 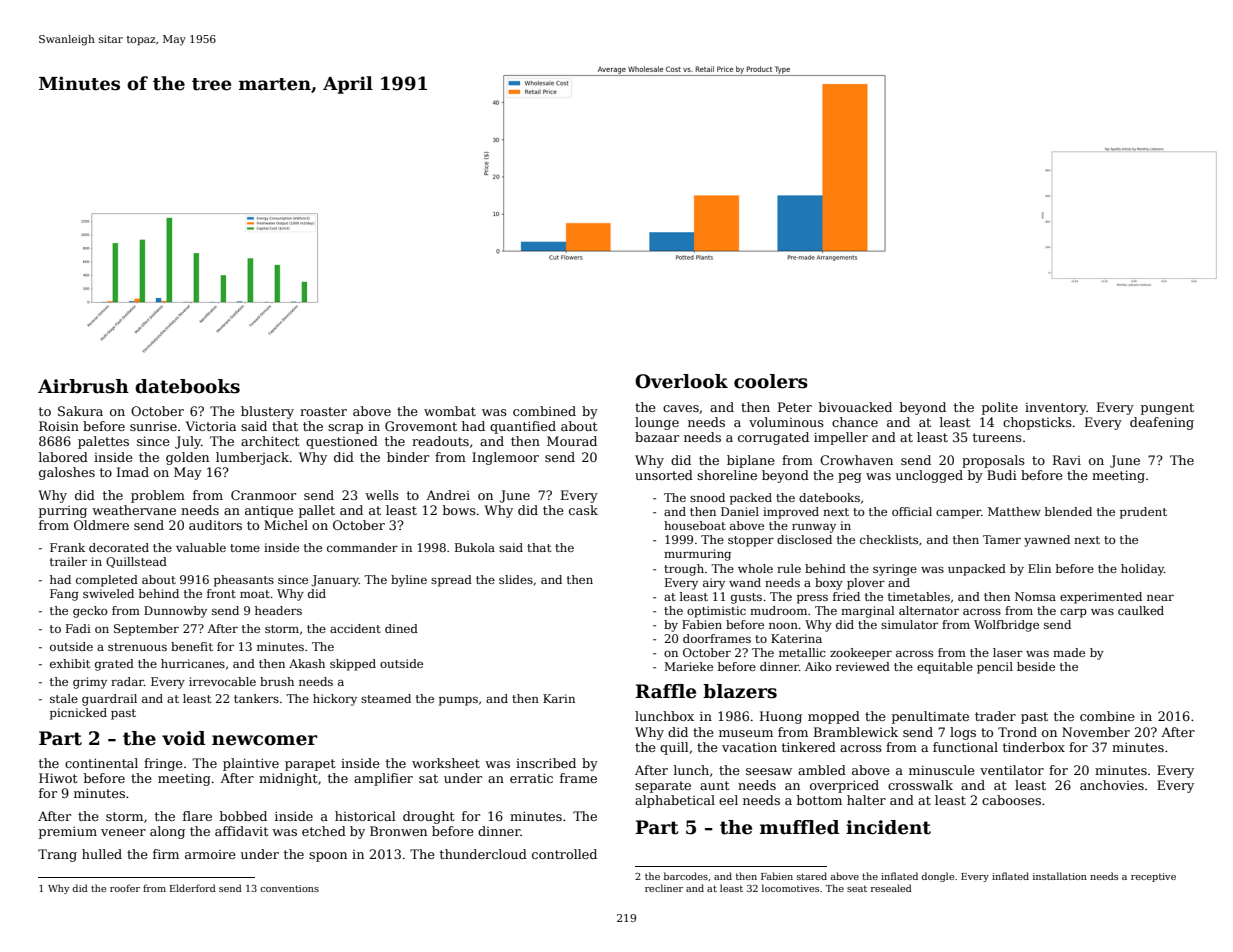 I want to click on golden, so click(x=187, y=458).
